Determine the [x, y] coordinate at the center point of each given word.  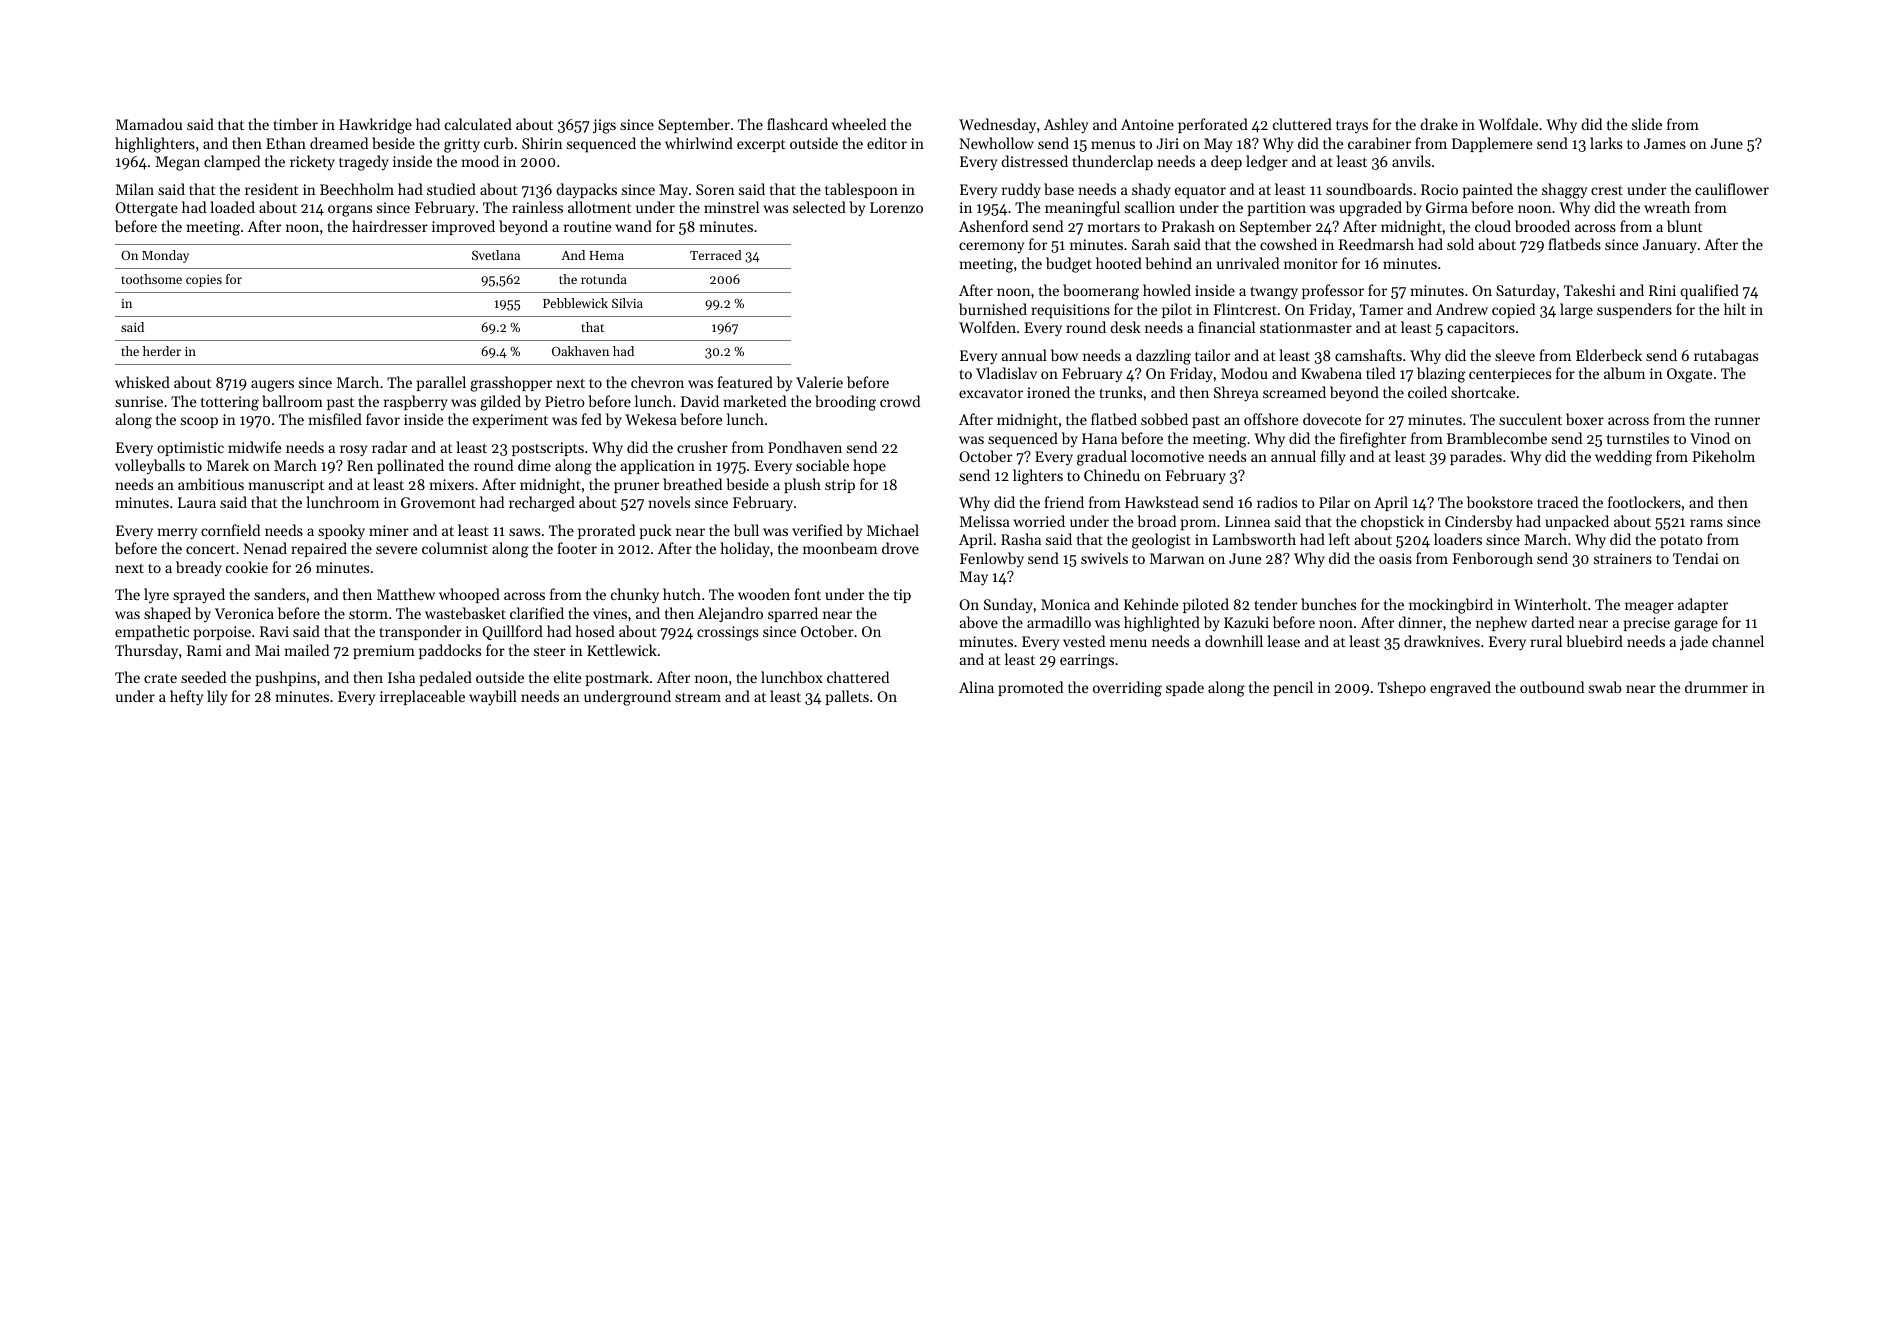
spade [1185, 688]
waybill [493, 697]
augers [272, 386]
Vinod [1710, 438]
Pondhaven [805, 447]
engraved [1460, 689]
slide [1647, 124]
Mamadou [149, 124]
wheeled [859, 124]
